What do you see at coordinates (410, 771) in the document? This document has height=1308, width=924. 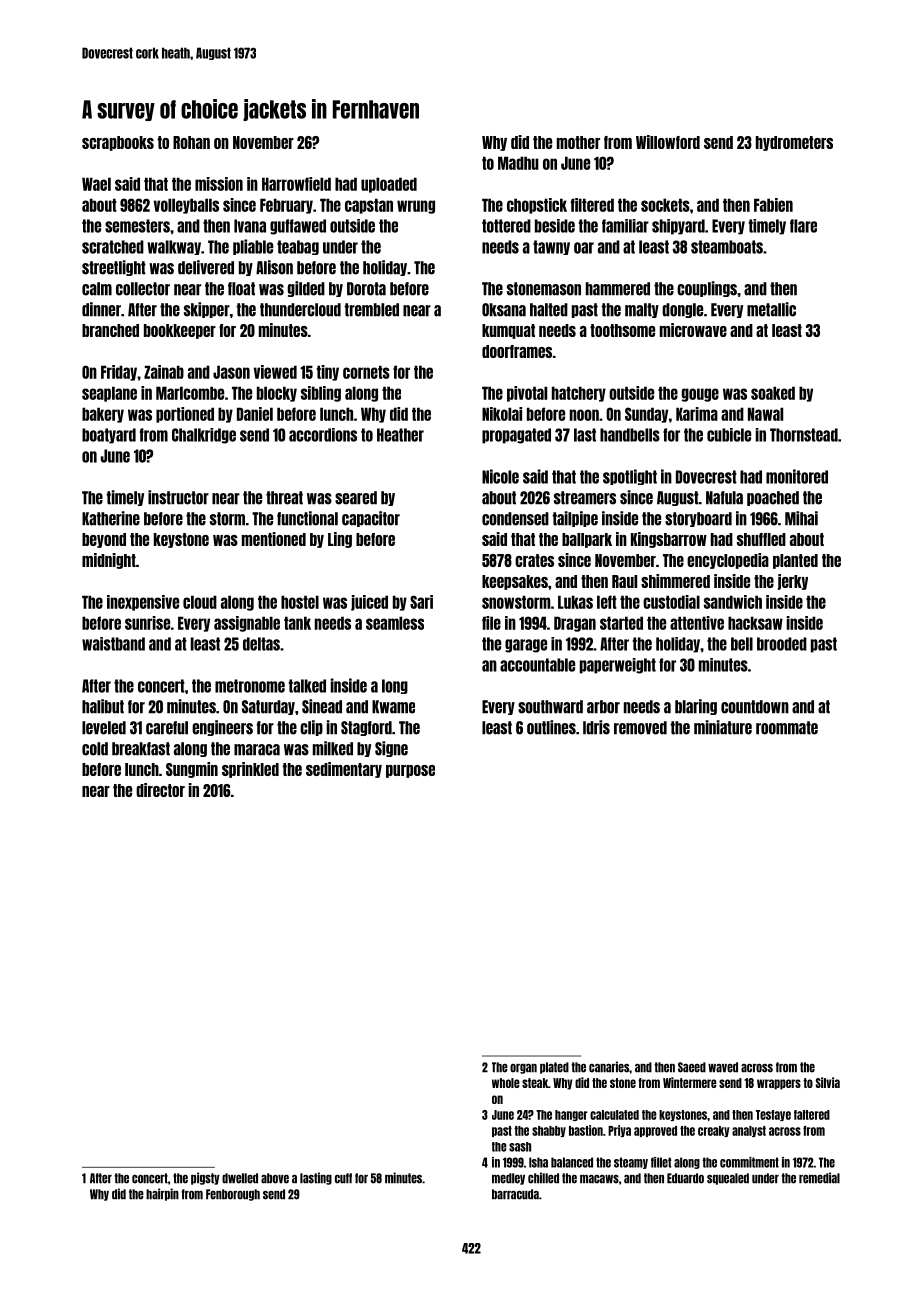 I see `purpose` at bounding box center [410, 771].
